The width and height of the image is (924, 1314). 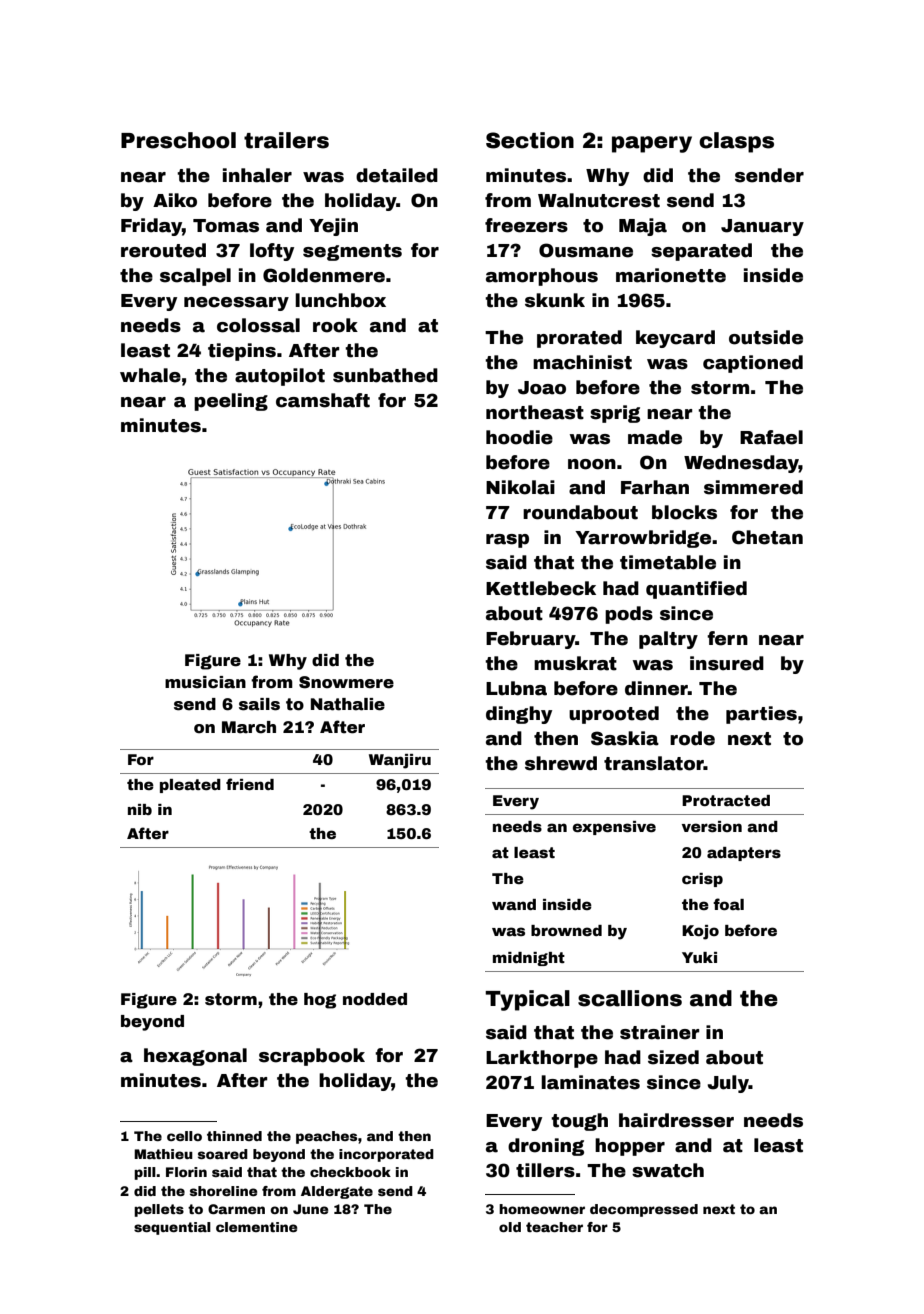 I want to click on whale, so click(x=150, y=375).
